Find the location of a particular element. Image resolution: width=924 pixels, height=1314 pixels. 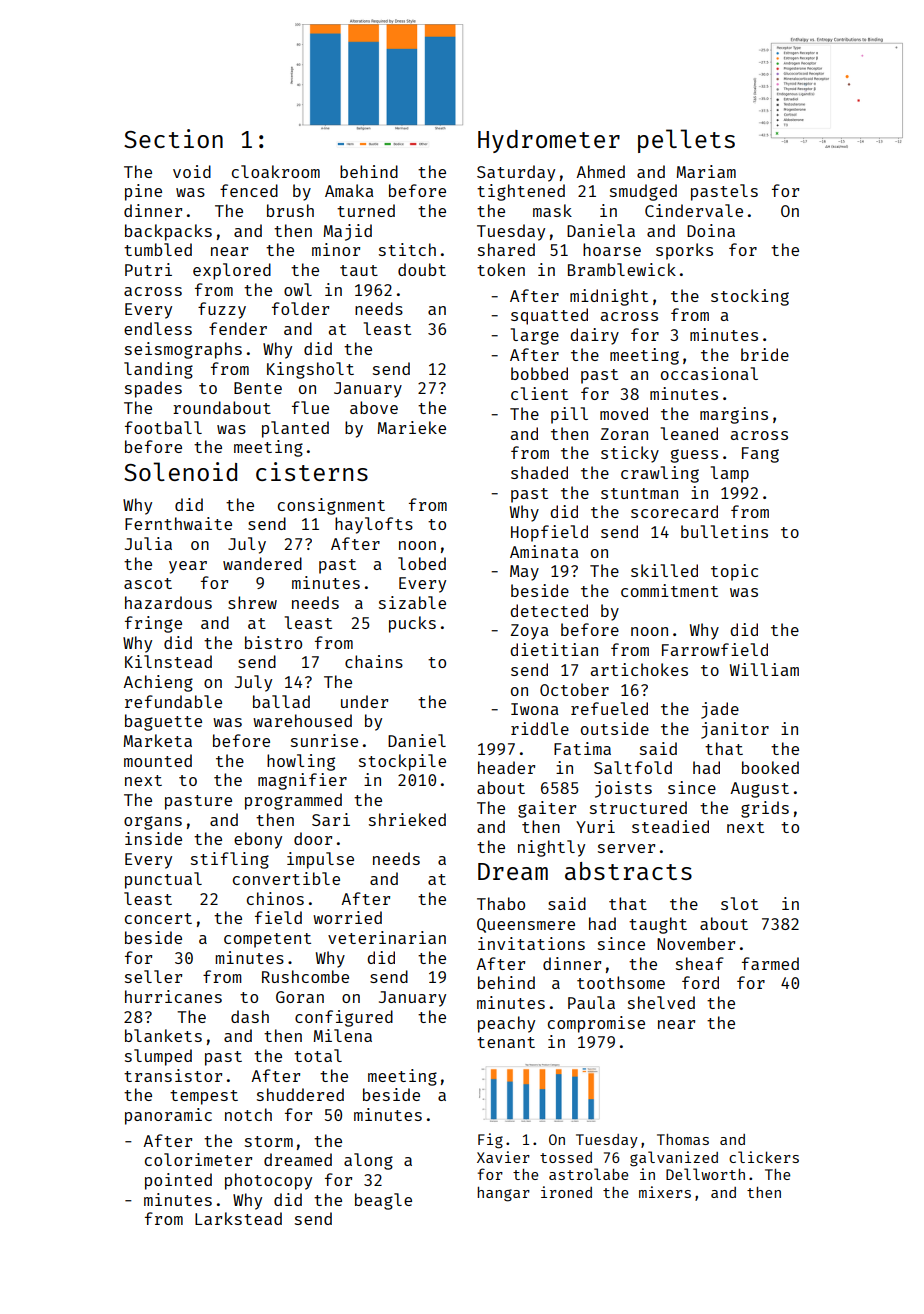

ballad is located at coordinates (281, 701).
